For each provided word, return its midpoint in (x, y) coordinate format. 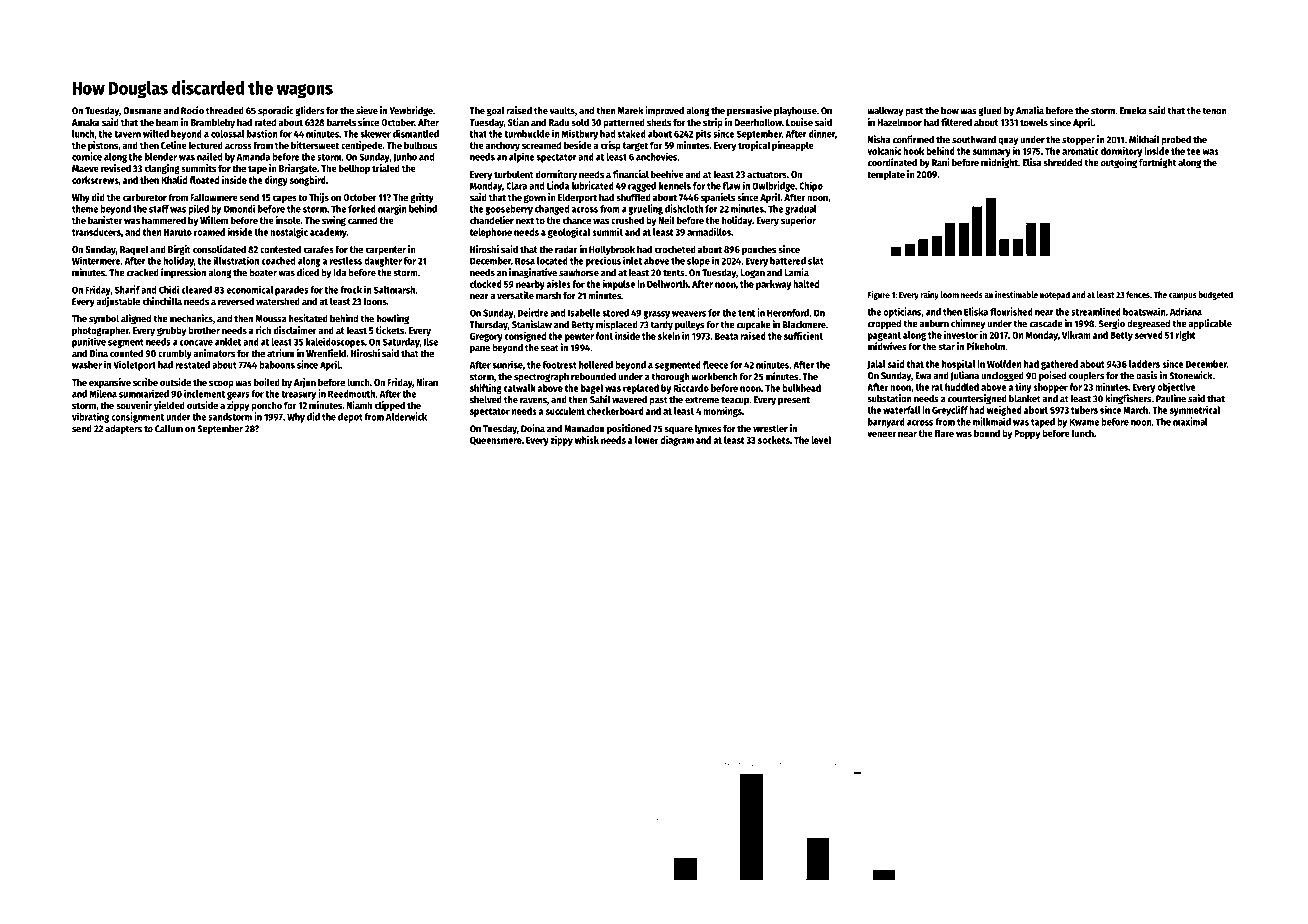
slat (816, 261)
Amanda (253, 157)
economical (249, 289)
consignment (137, 417)
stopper (1078, 141)
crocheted (675, 249)
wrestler (770, 429)
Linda (558, 185)
